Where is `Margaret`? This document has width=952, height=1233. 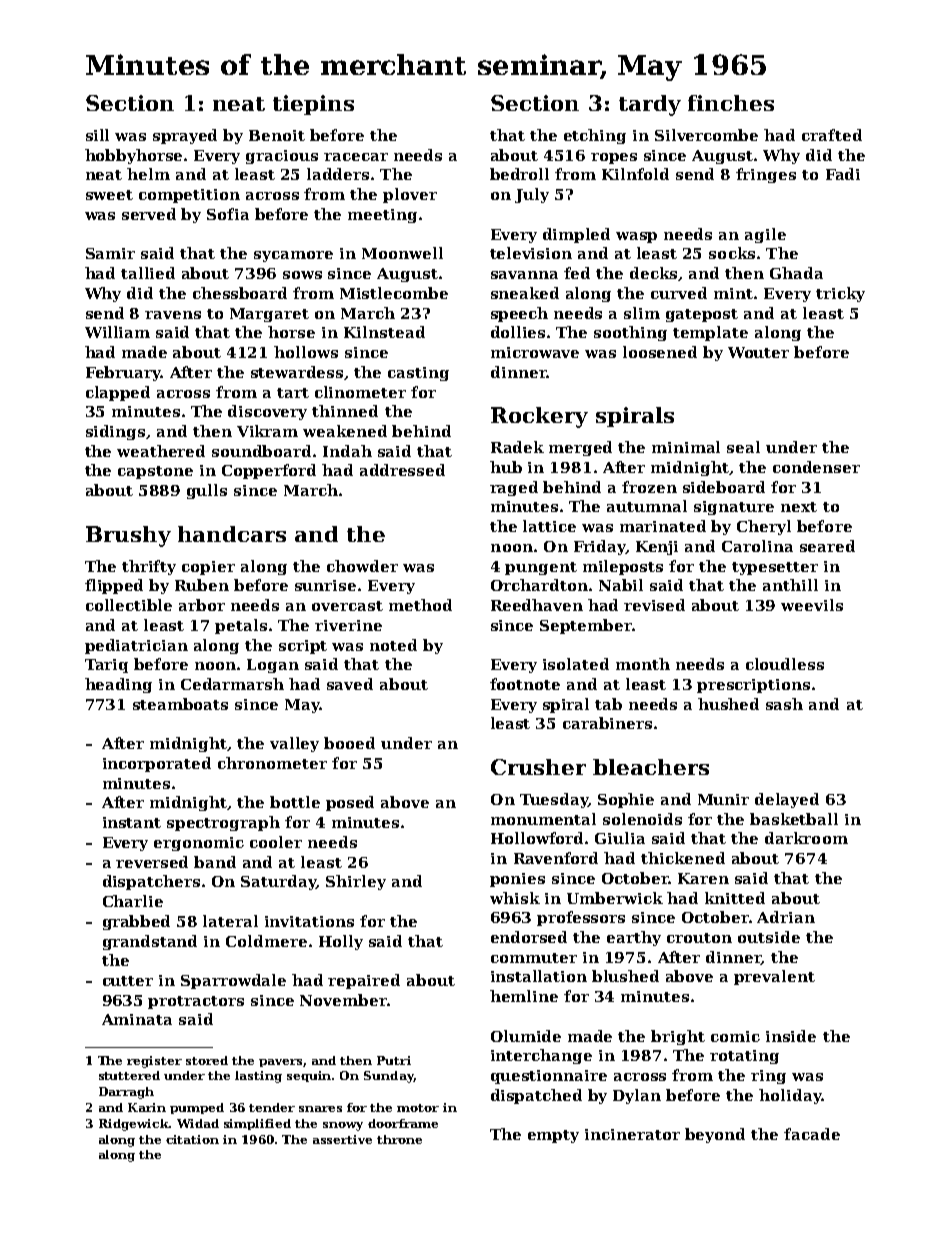 Margaret is located at coordinates (269, 315).
